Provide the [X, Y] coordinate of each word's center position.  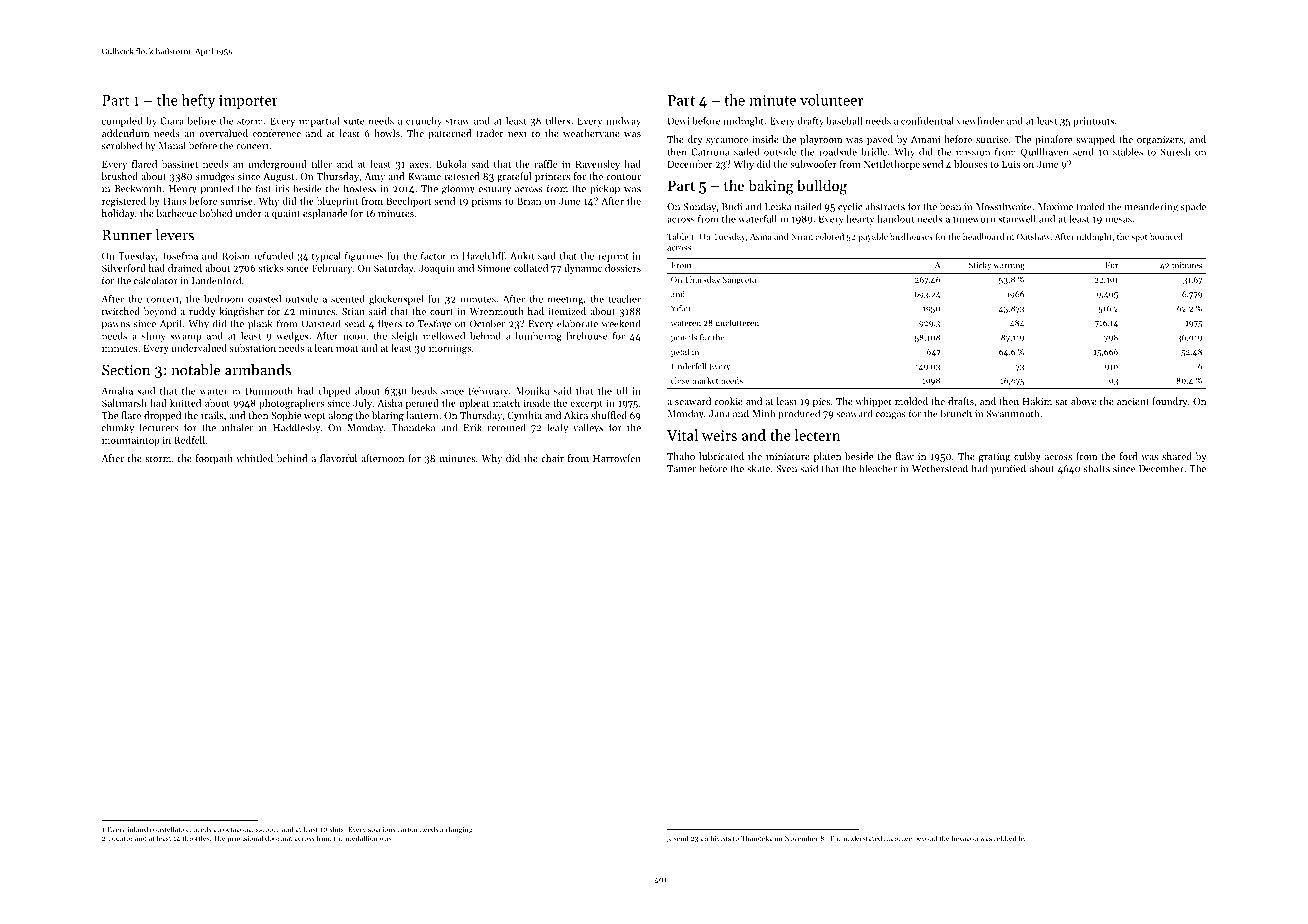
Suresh [1176, 152]
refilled [1005, 838]
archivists [715, 838]
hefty [198, 101]
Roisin [236, 256]
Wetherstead [940, 468]
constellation [170, 829]
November [801, 838]
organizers [1160, 141]
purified [1008, 469]
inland [138, 829]
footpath [214, 459]
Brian [529, 201]
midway [623, 122]
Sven [786, 469]
